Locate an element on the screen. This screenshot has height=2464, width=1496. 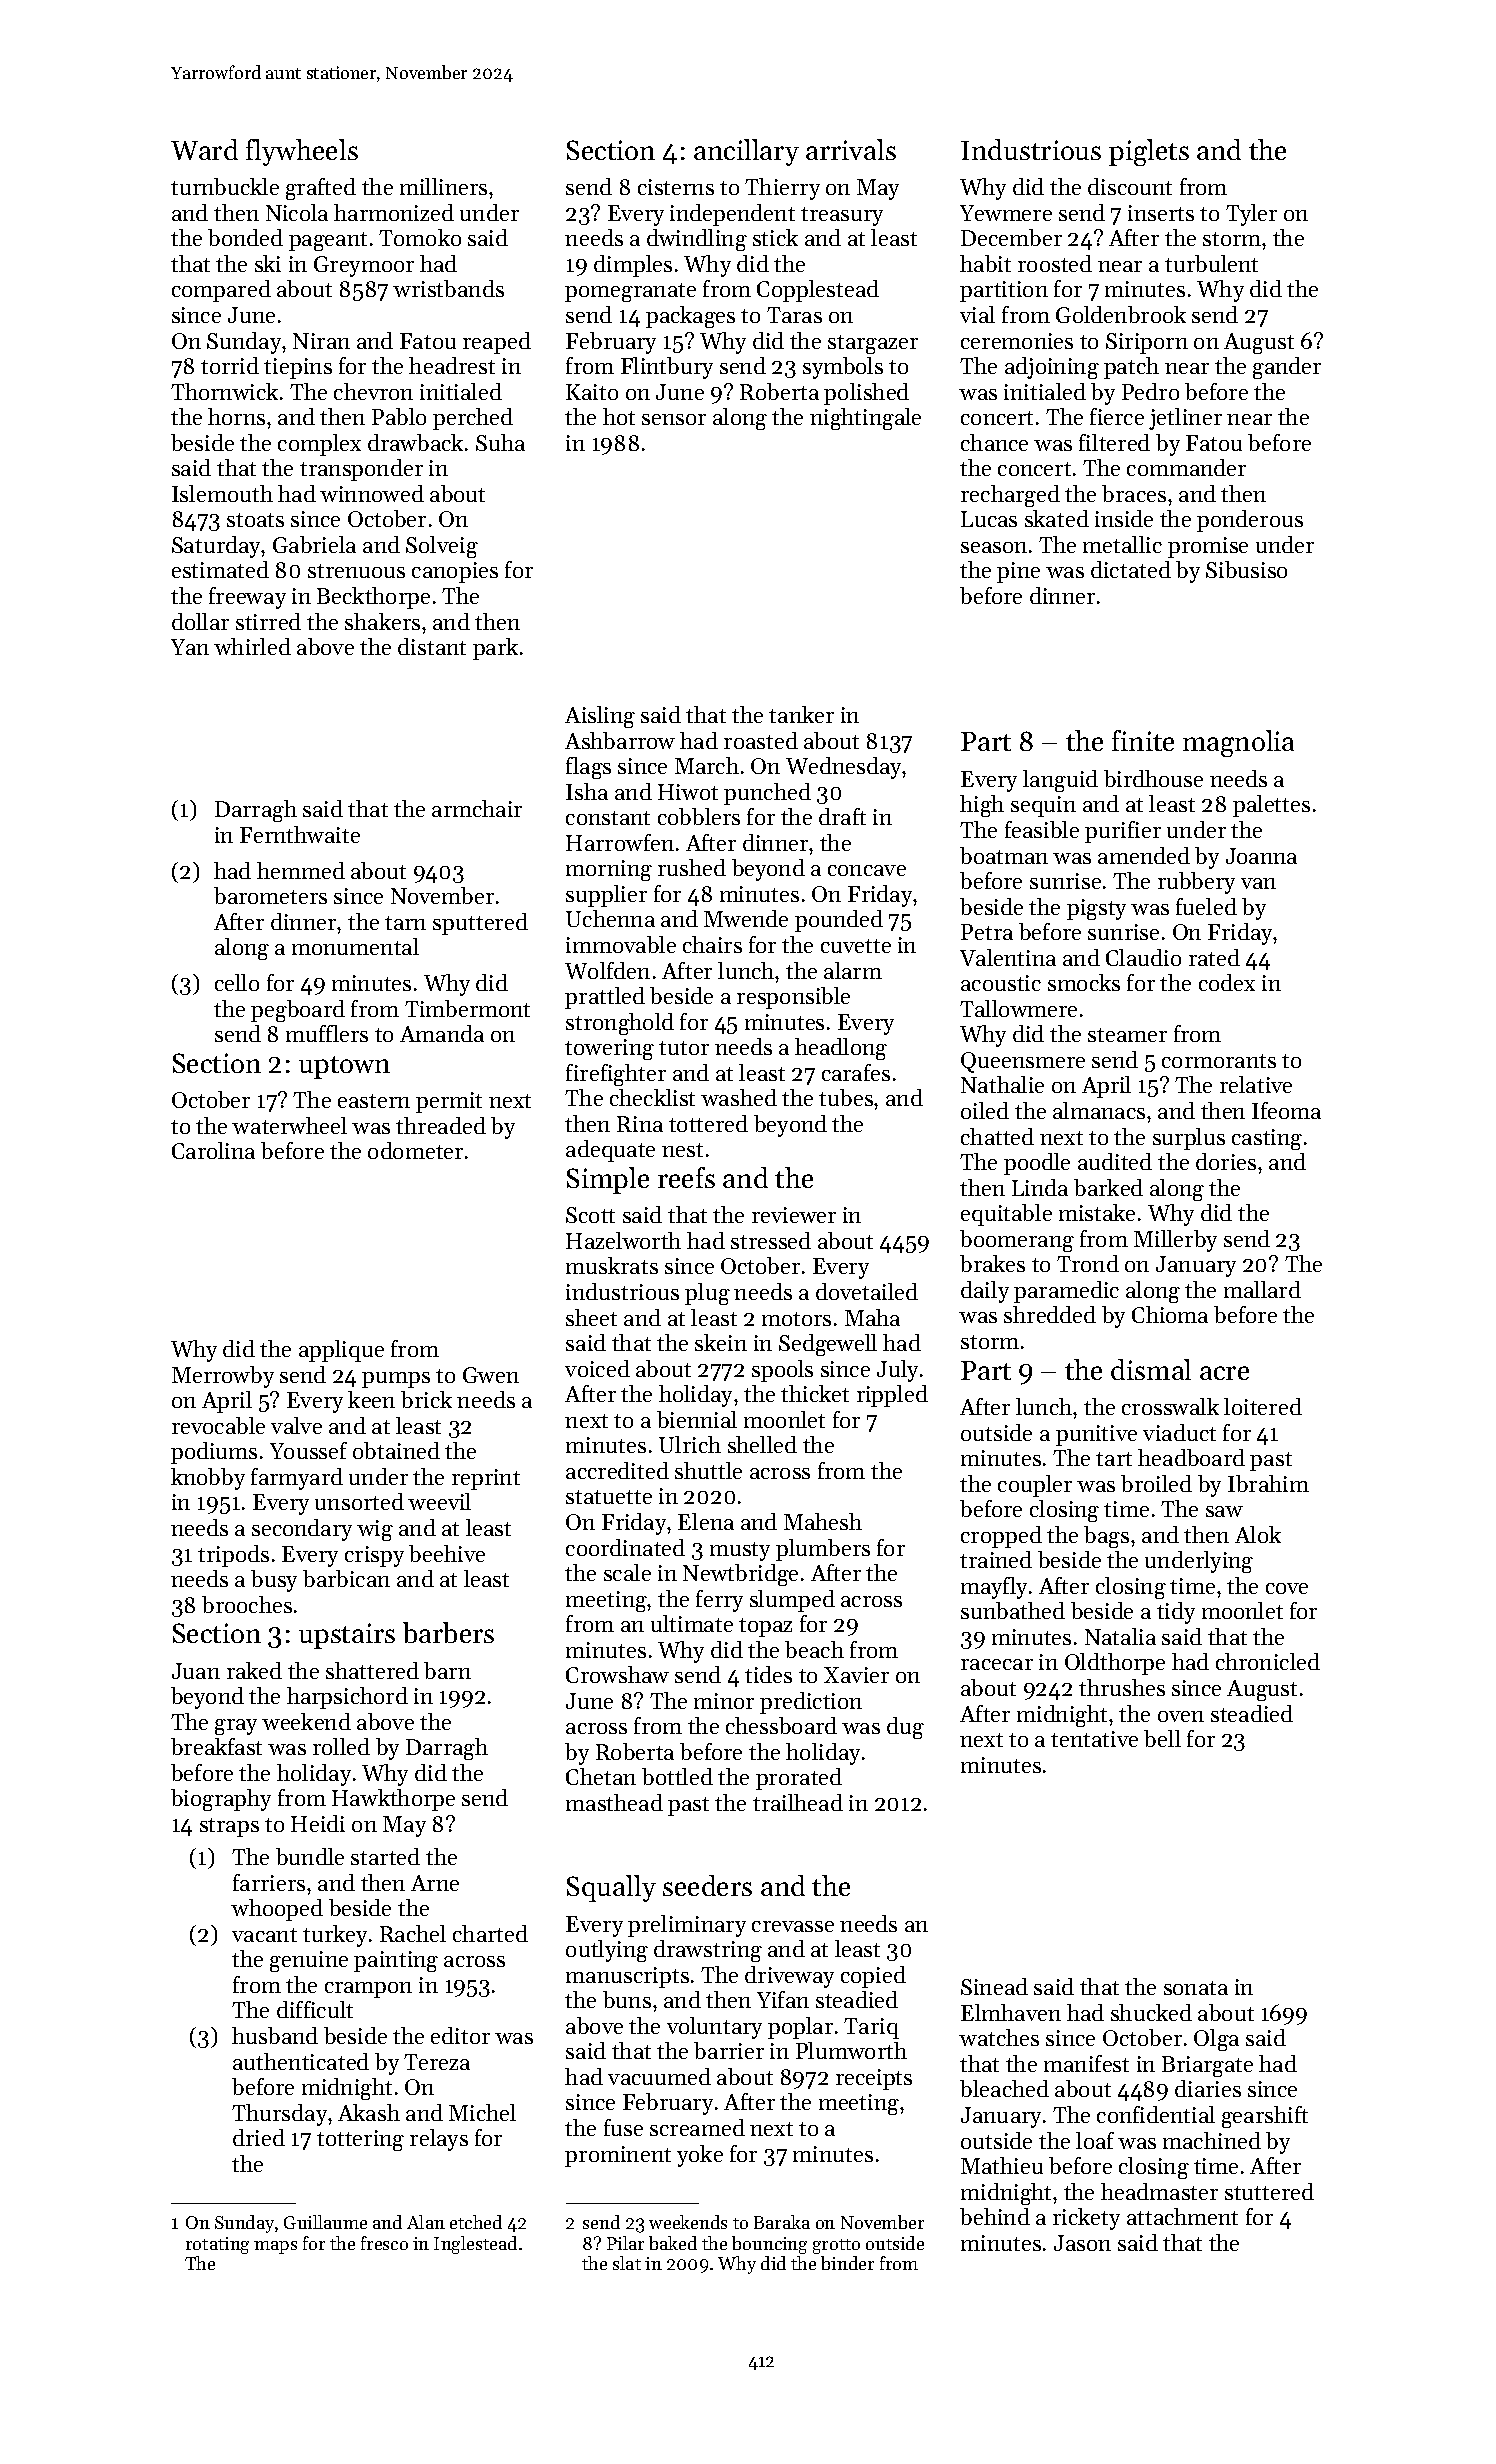
chronicled is located at coordinates (1268, 1661).
